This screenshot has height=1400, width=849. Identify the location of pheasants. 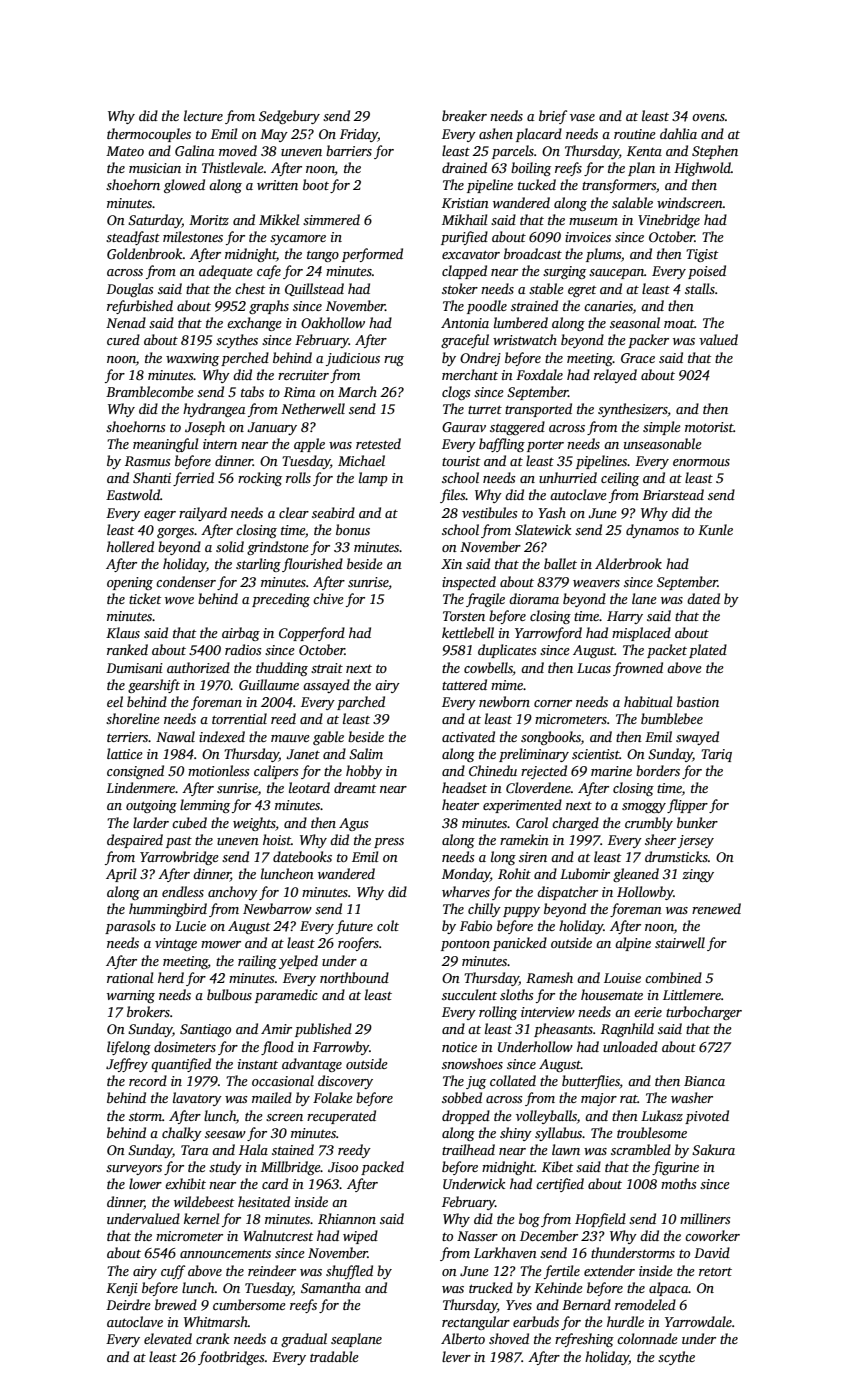
(563, 1030).
